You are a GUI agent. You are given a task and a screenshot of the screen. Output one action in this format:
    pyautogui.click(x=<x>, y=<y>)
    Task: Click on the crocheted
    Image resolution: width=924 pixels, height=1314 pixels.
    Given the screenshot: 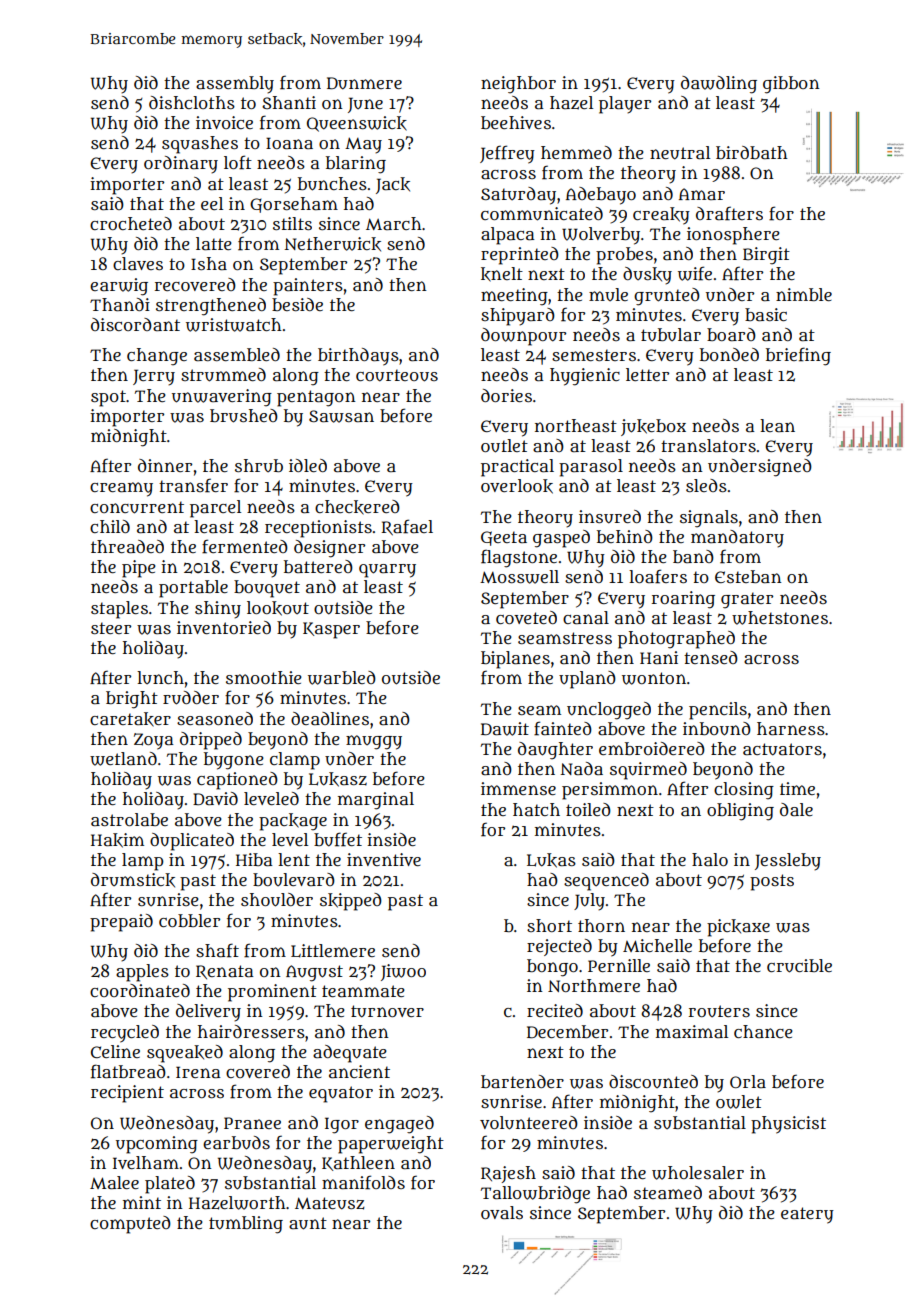 What is the action you would take?
    pyautogui.click(x=131, y=223)
